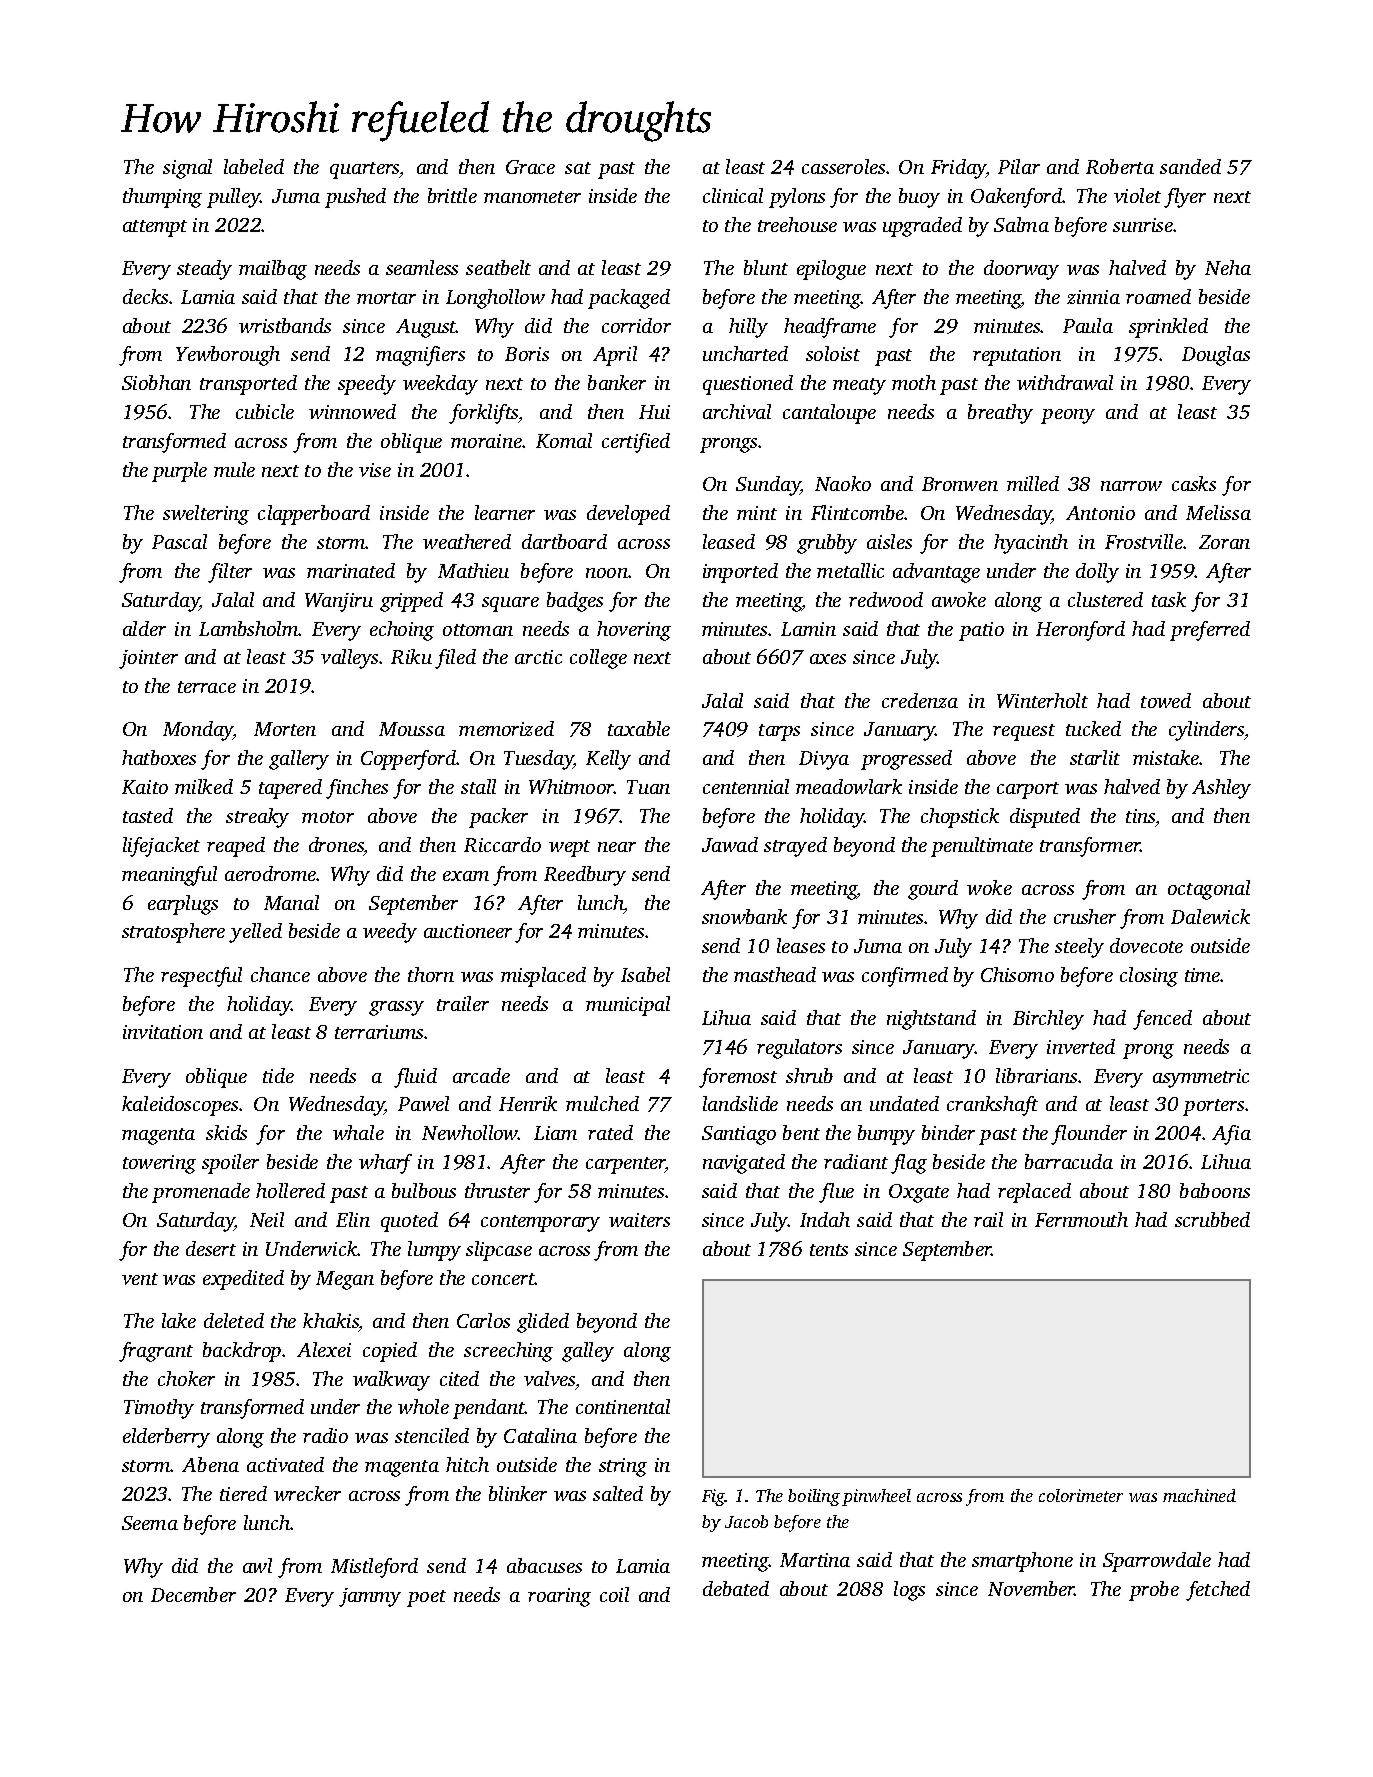 The height and width of the screenshot is (1777, 1373). Describe the element at coordinates (161, 847) in the screenshot. I see `lifejacket` at that location.
